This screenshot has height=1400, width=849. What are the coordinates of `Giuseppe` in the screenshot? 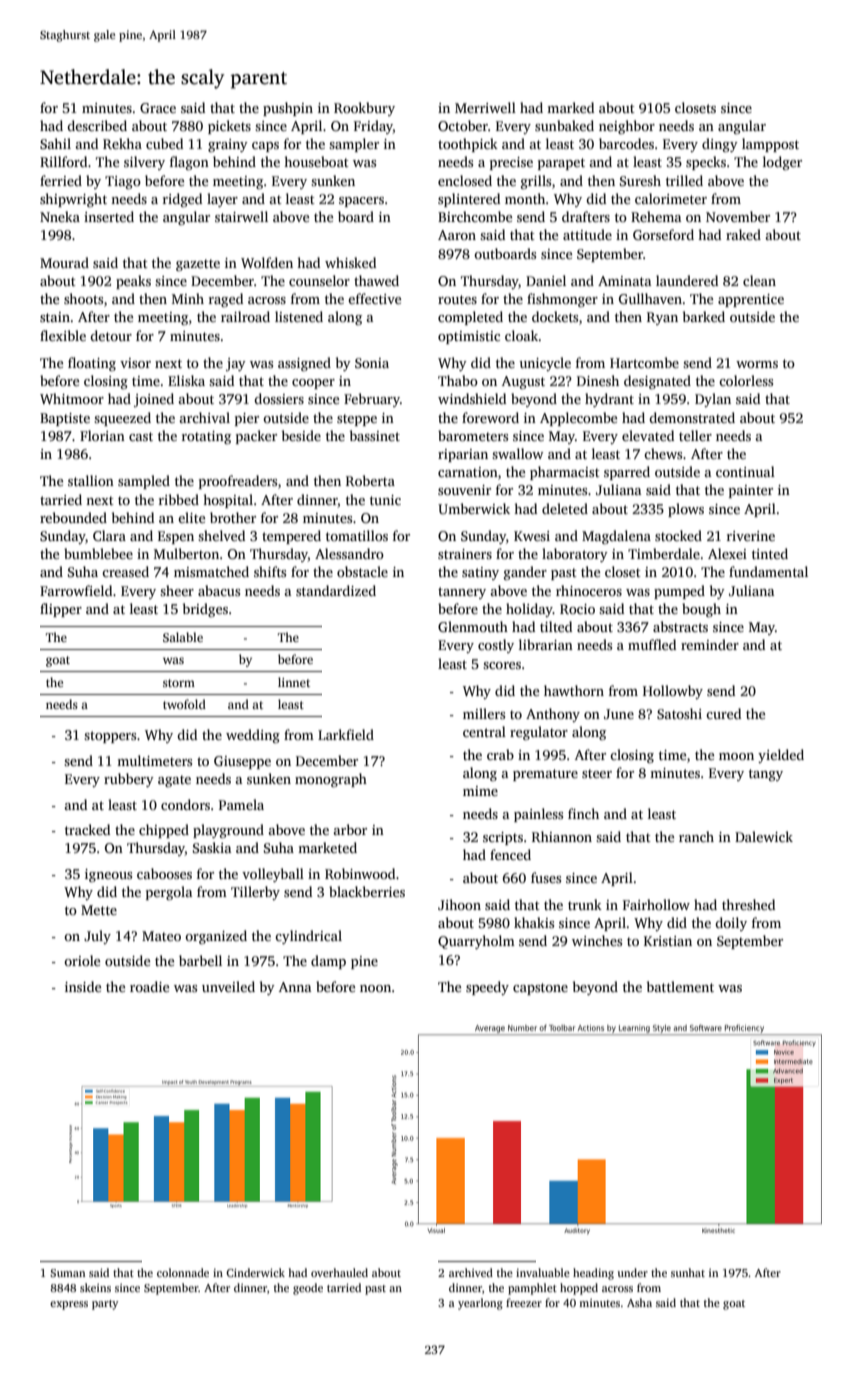 It's located at (242, 762).
